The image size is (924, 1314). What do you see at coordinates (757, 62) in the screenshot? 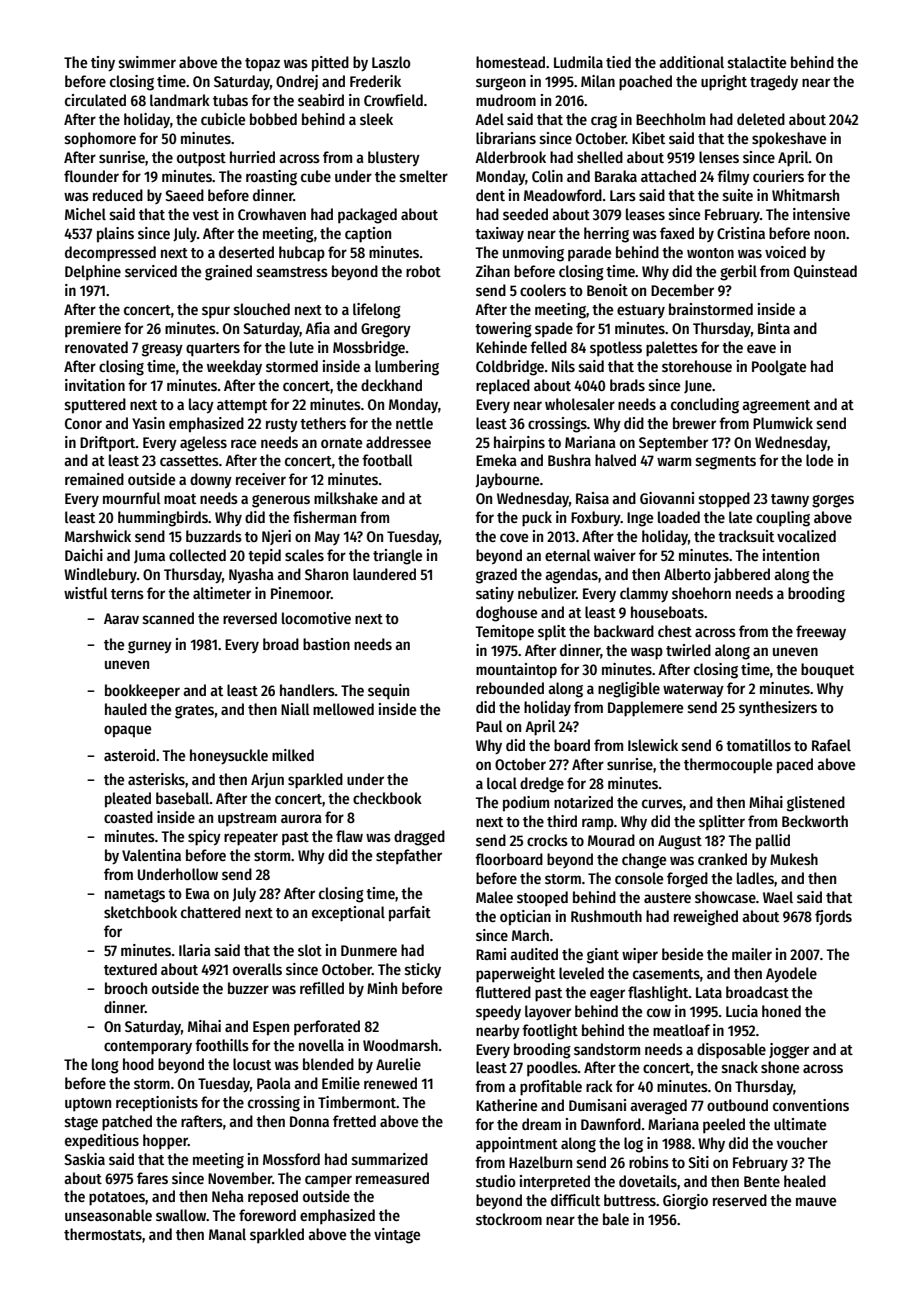
I see `stalactite` at bounding box center [757, 62].
